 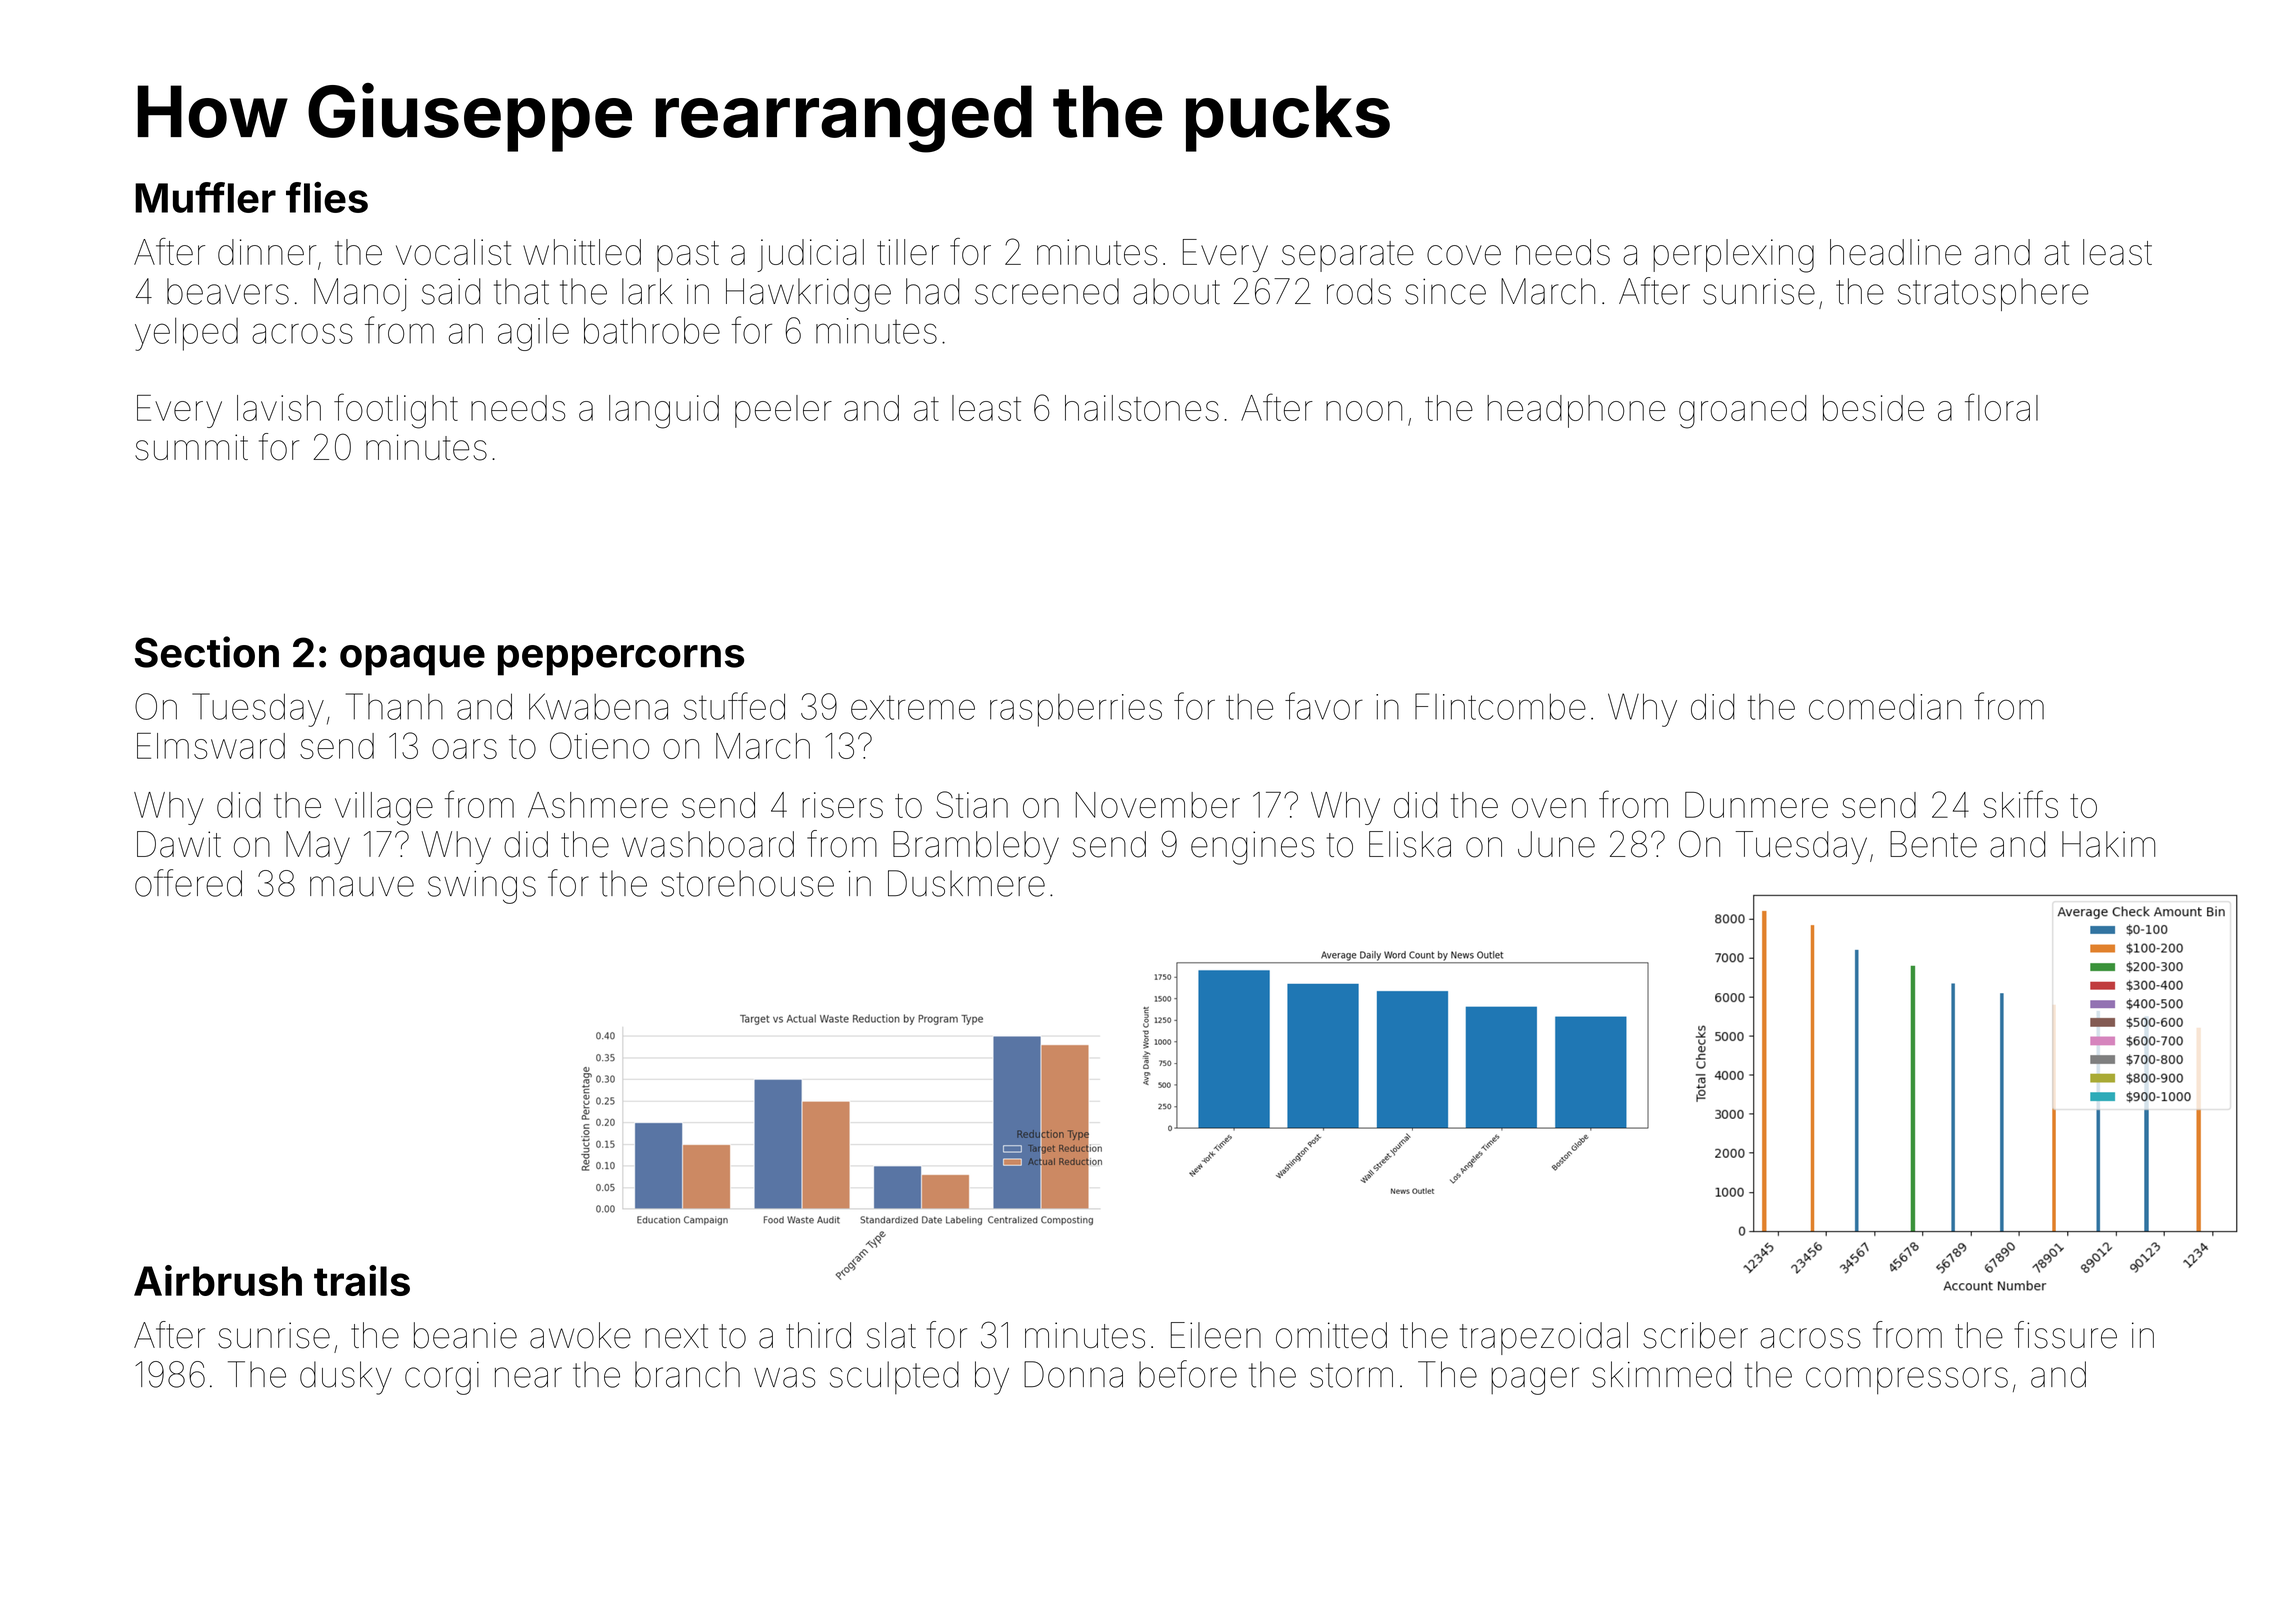 I want to click on cove, so click(x=1464, y=255).
